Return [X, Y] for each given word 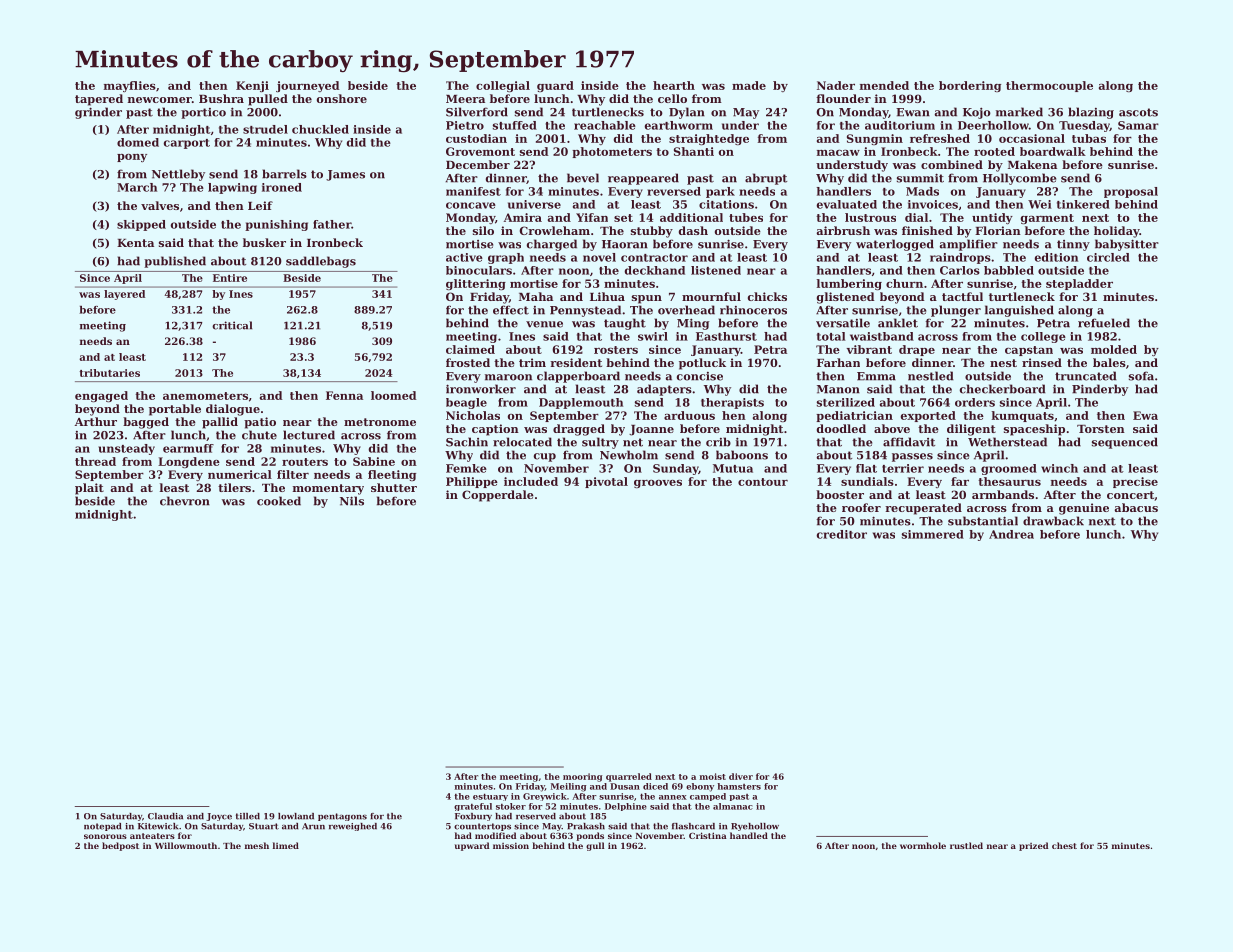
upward [472, 846]
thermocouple [1049, 86]
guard [555, 86]
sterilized [846, 402]
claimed [470, 349]
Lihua [607, 296]
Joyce [219, 817]
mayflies [130, 86]
